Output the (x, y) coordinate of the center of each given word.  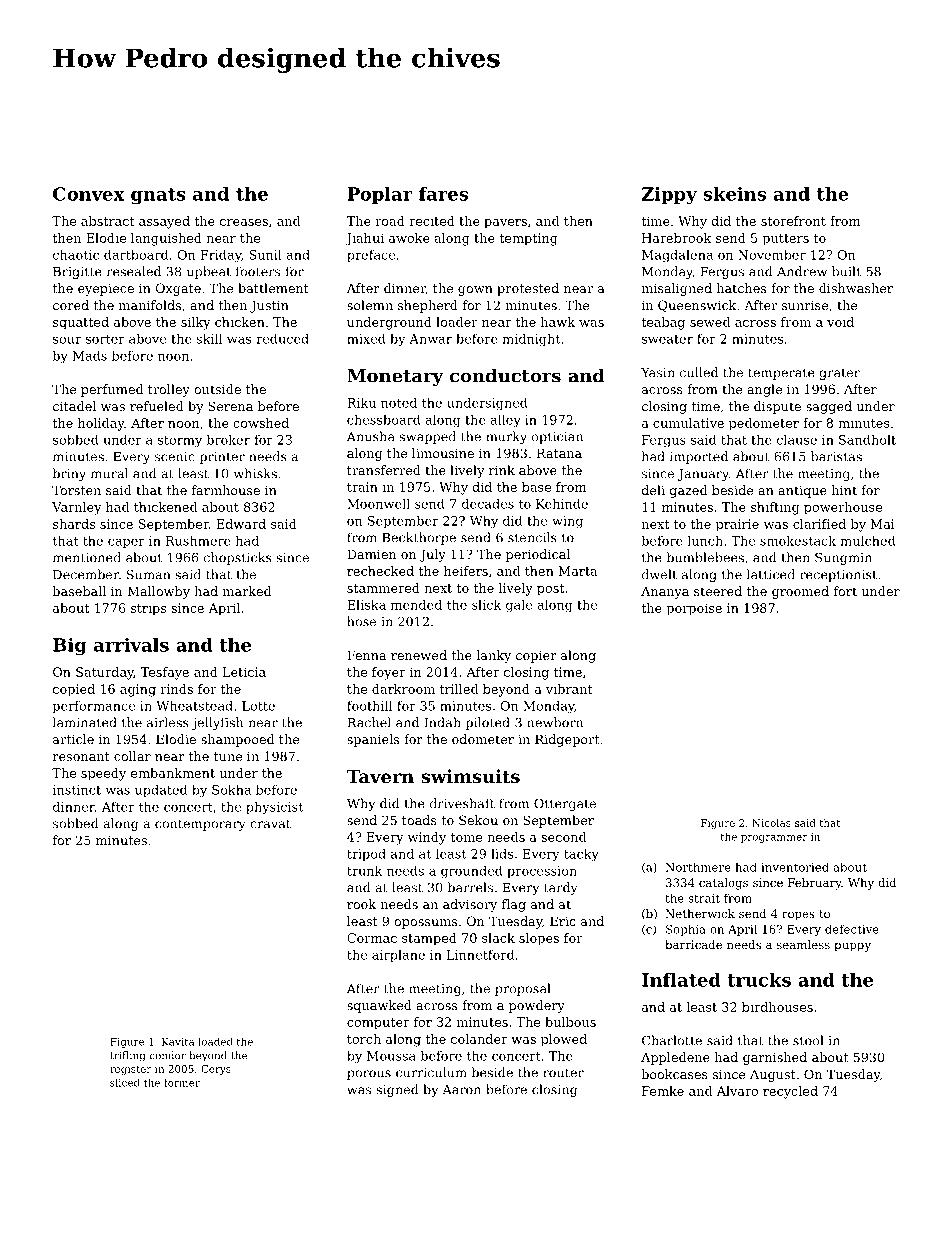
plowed (564, 1040)
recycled (790, 1092)
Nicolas (771, 823)
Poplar (380, 195)
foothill (369, 705)
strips (148, 609)
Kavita (178, 1042)
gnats (158, 196)
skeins (734, 194)
